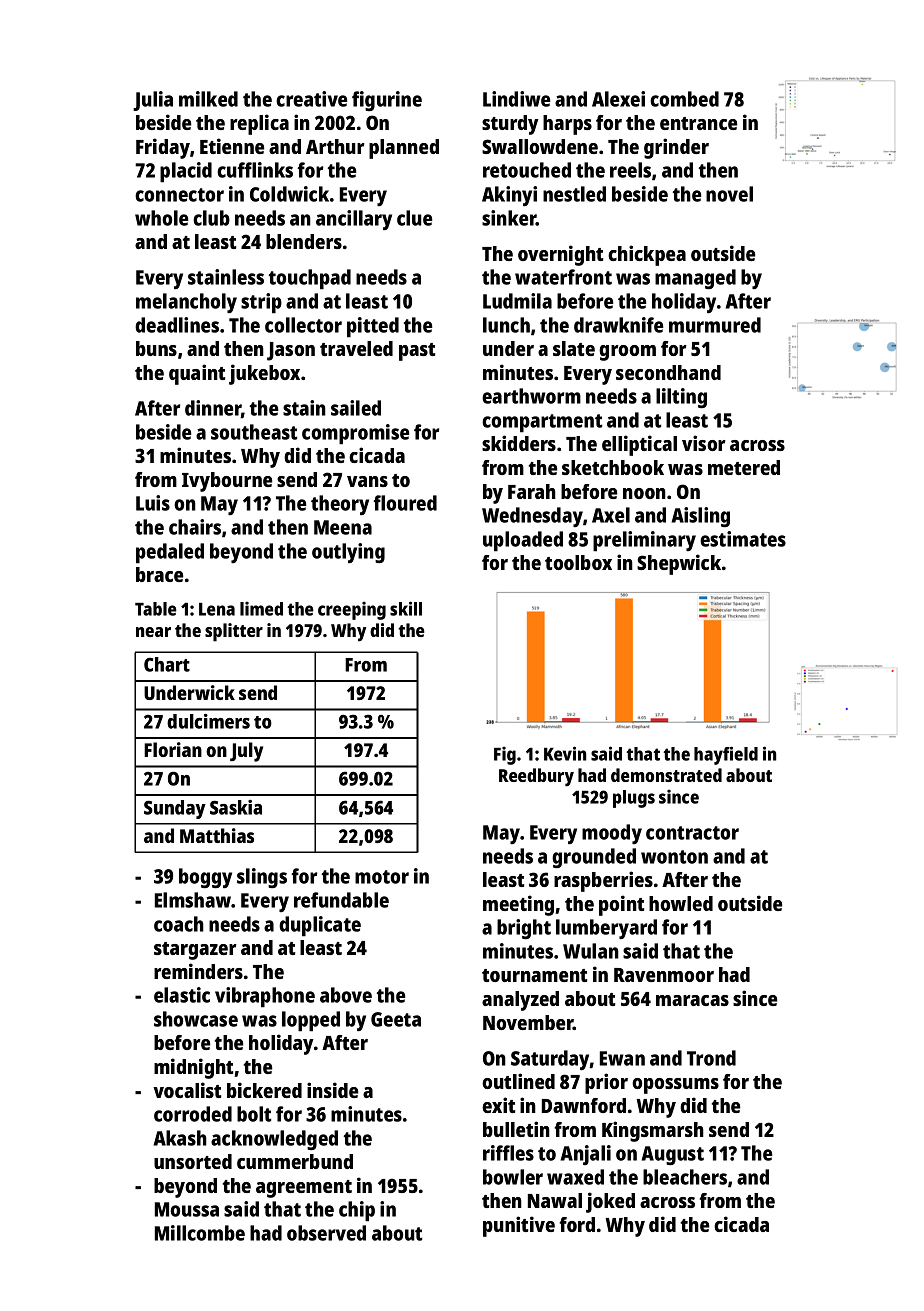  Describe the element at coordinates (518, 905) in the page. I see `meeting` at that location.
